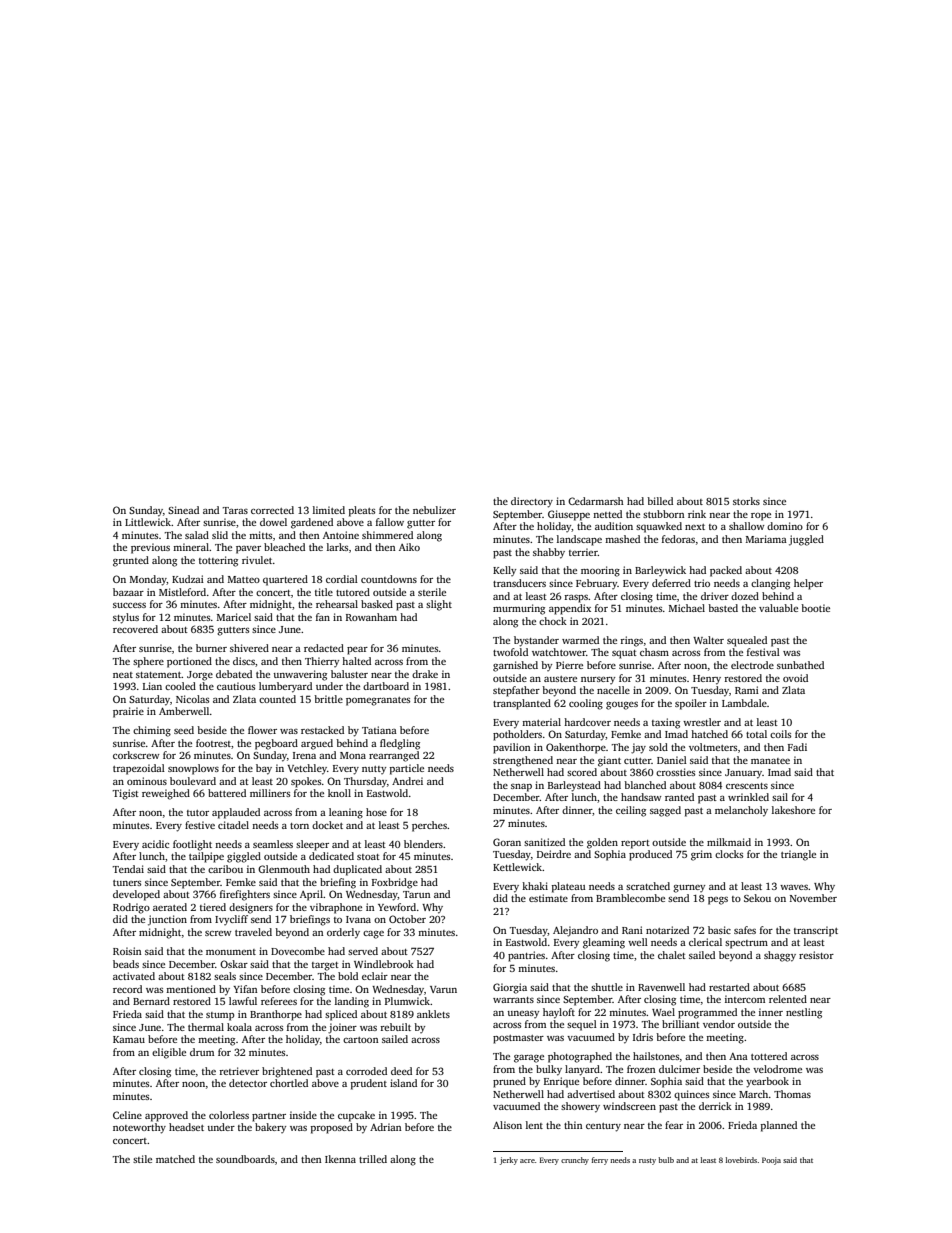  I want to click on billed, so click(660, 501).
